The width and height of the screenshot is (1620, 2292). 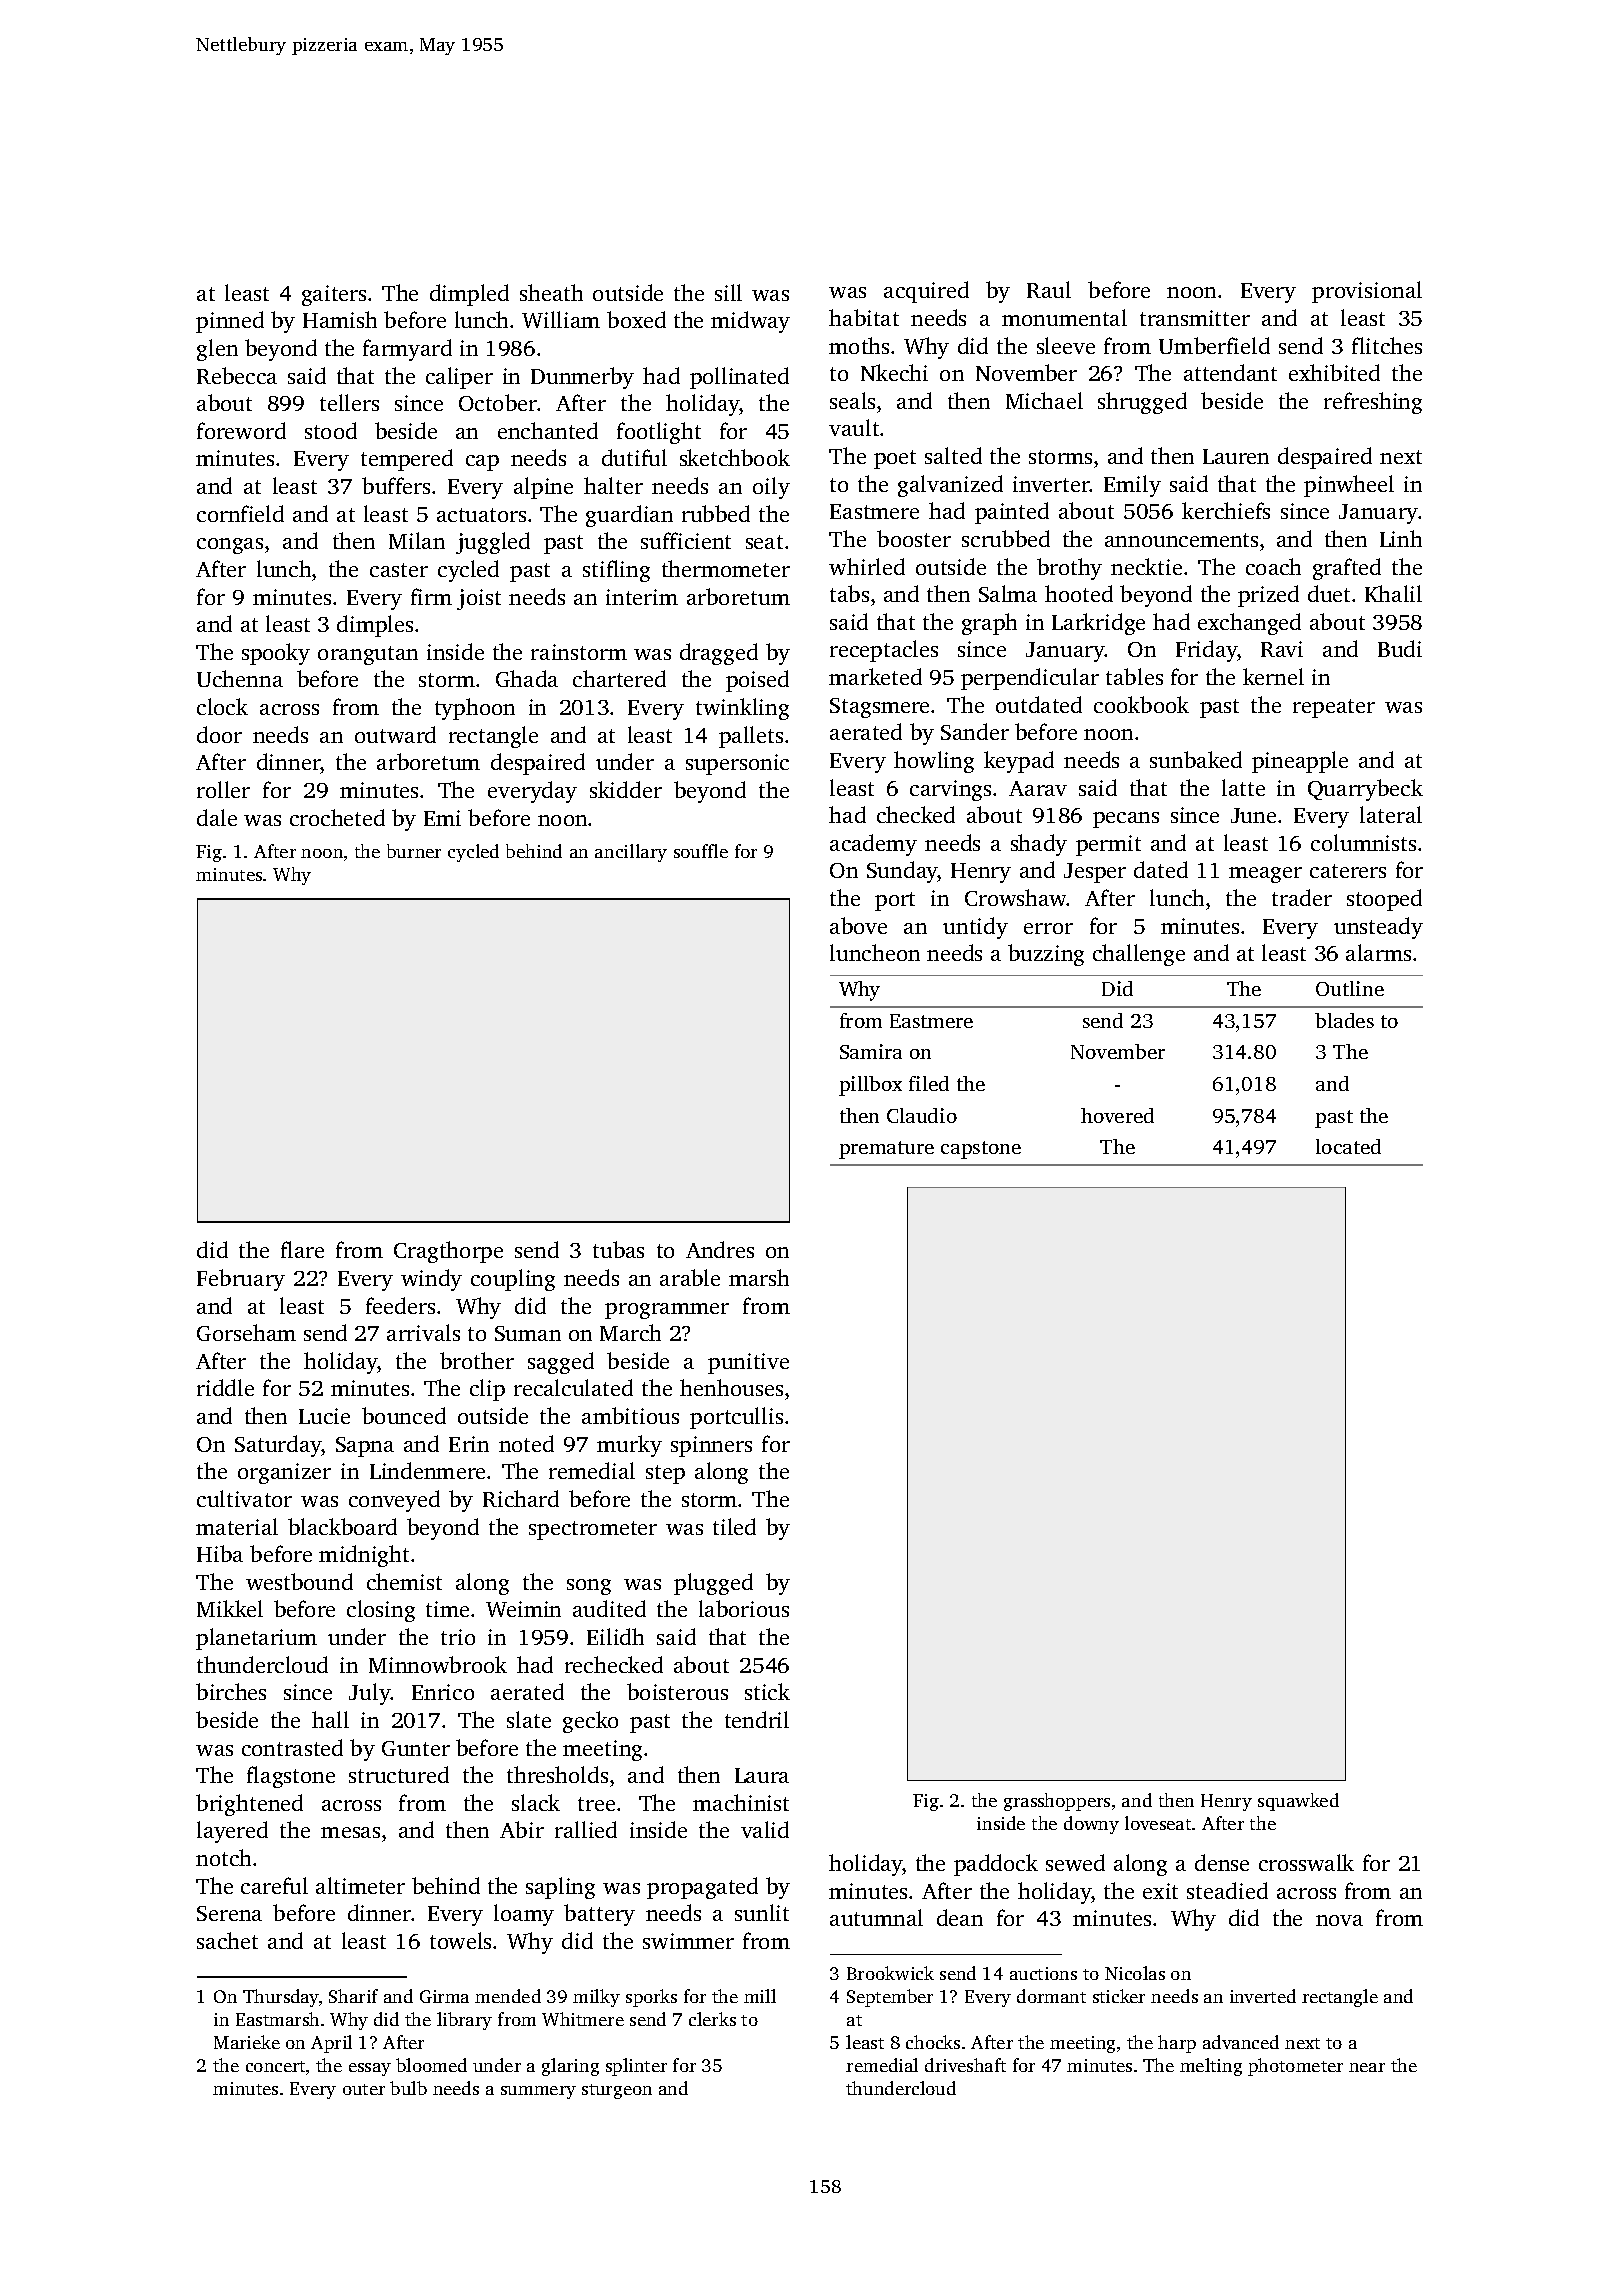 I want to click on crocheted, so click(x=337, y=817).
